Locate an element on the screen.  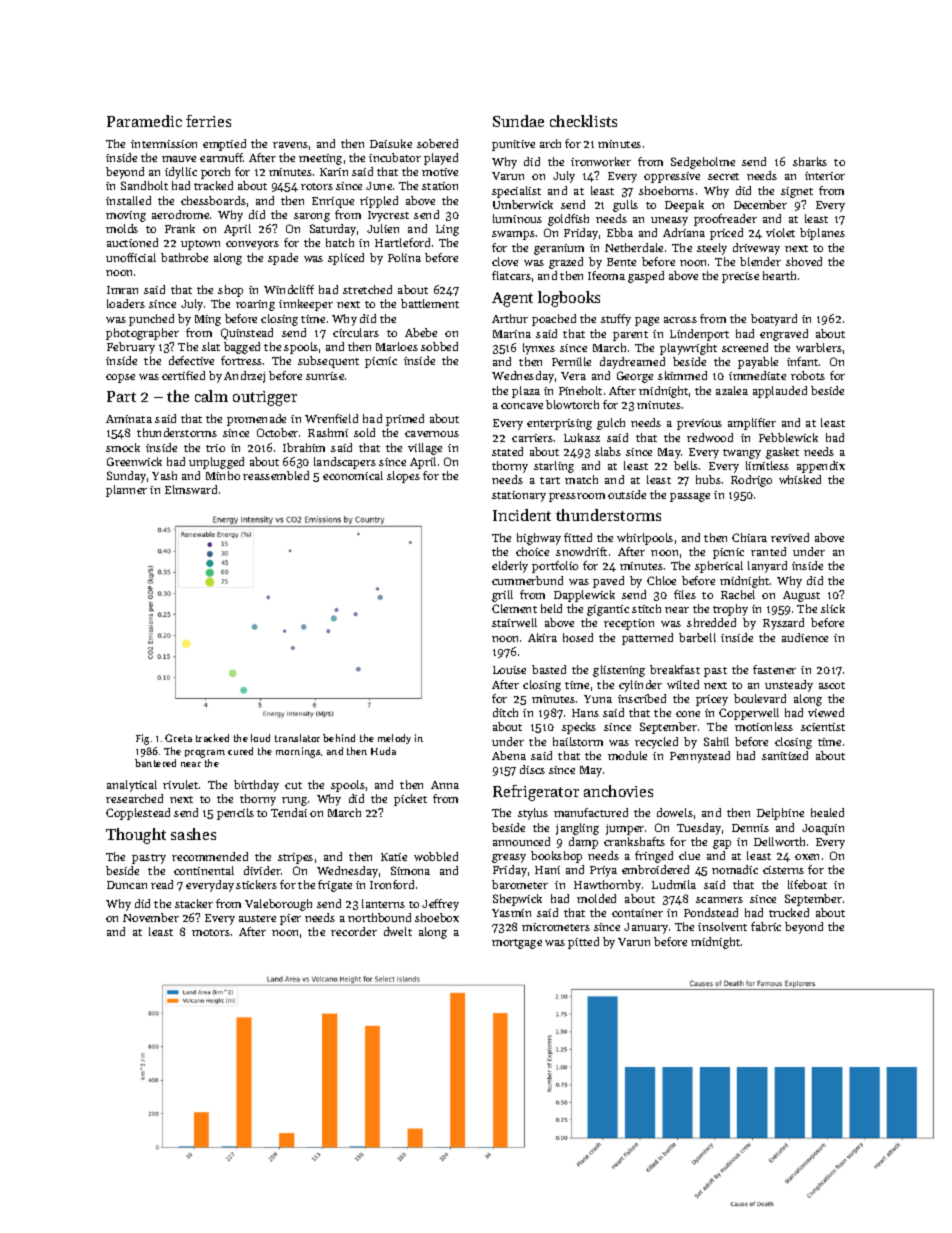
sharks is located at coordinates (810, 161).
